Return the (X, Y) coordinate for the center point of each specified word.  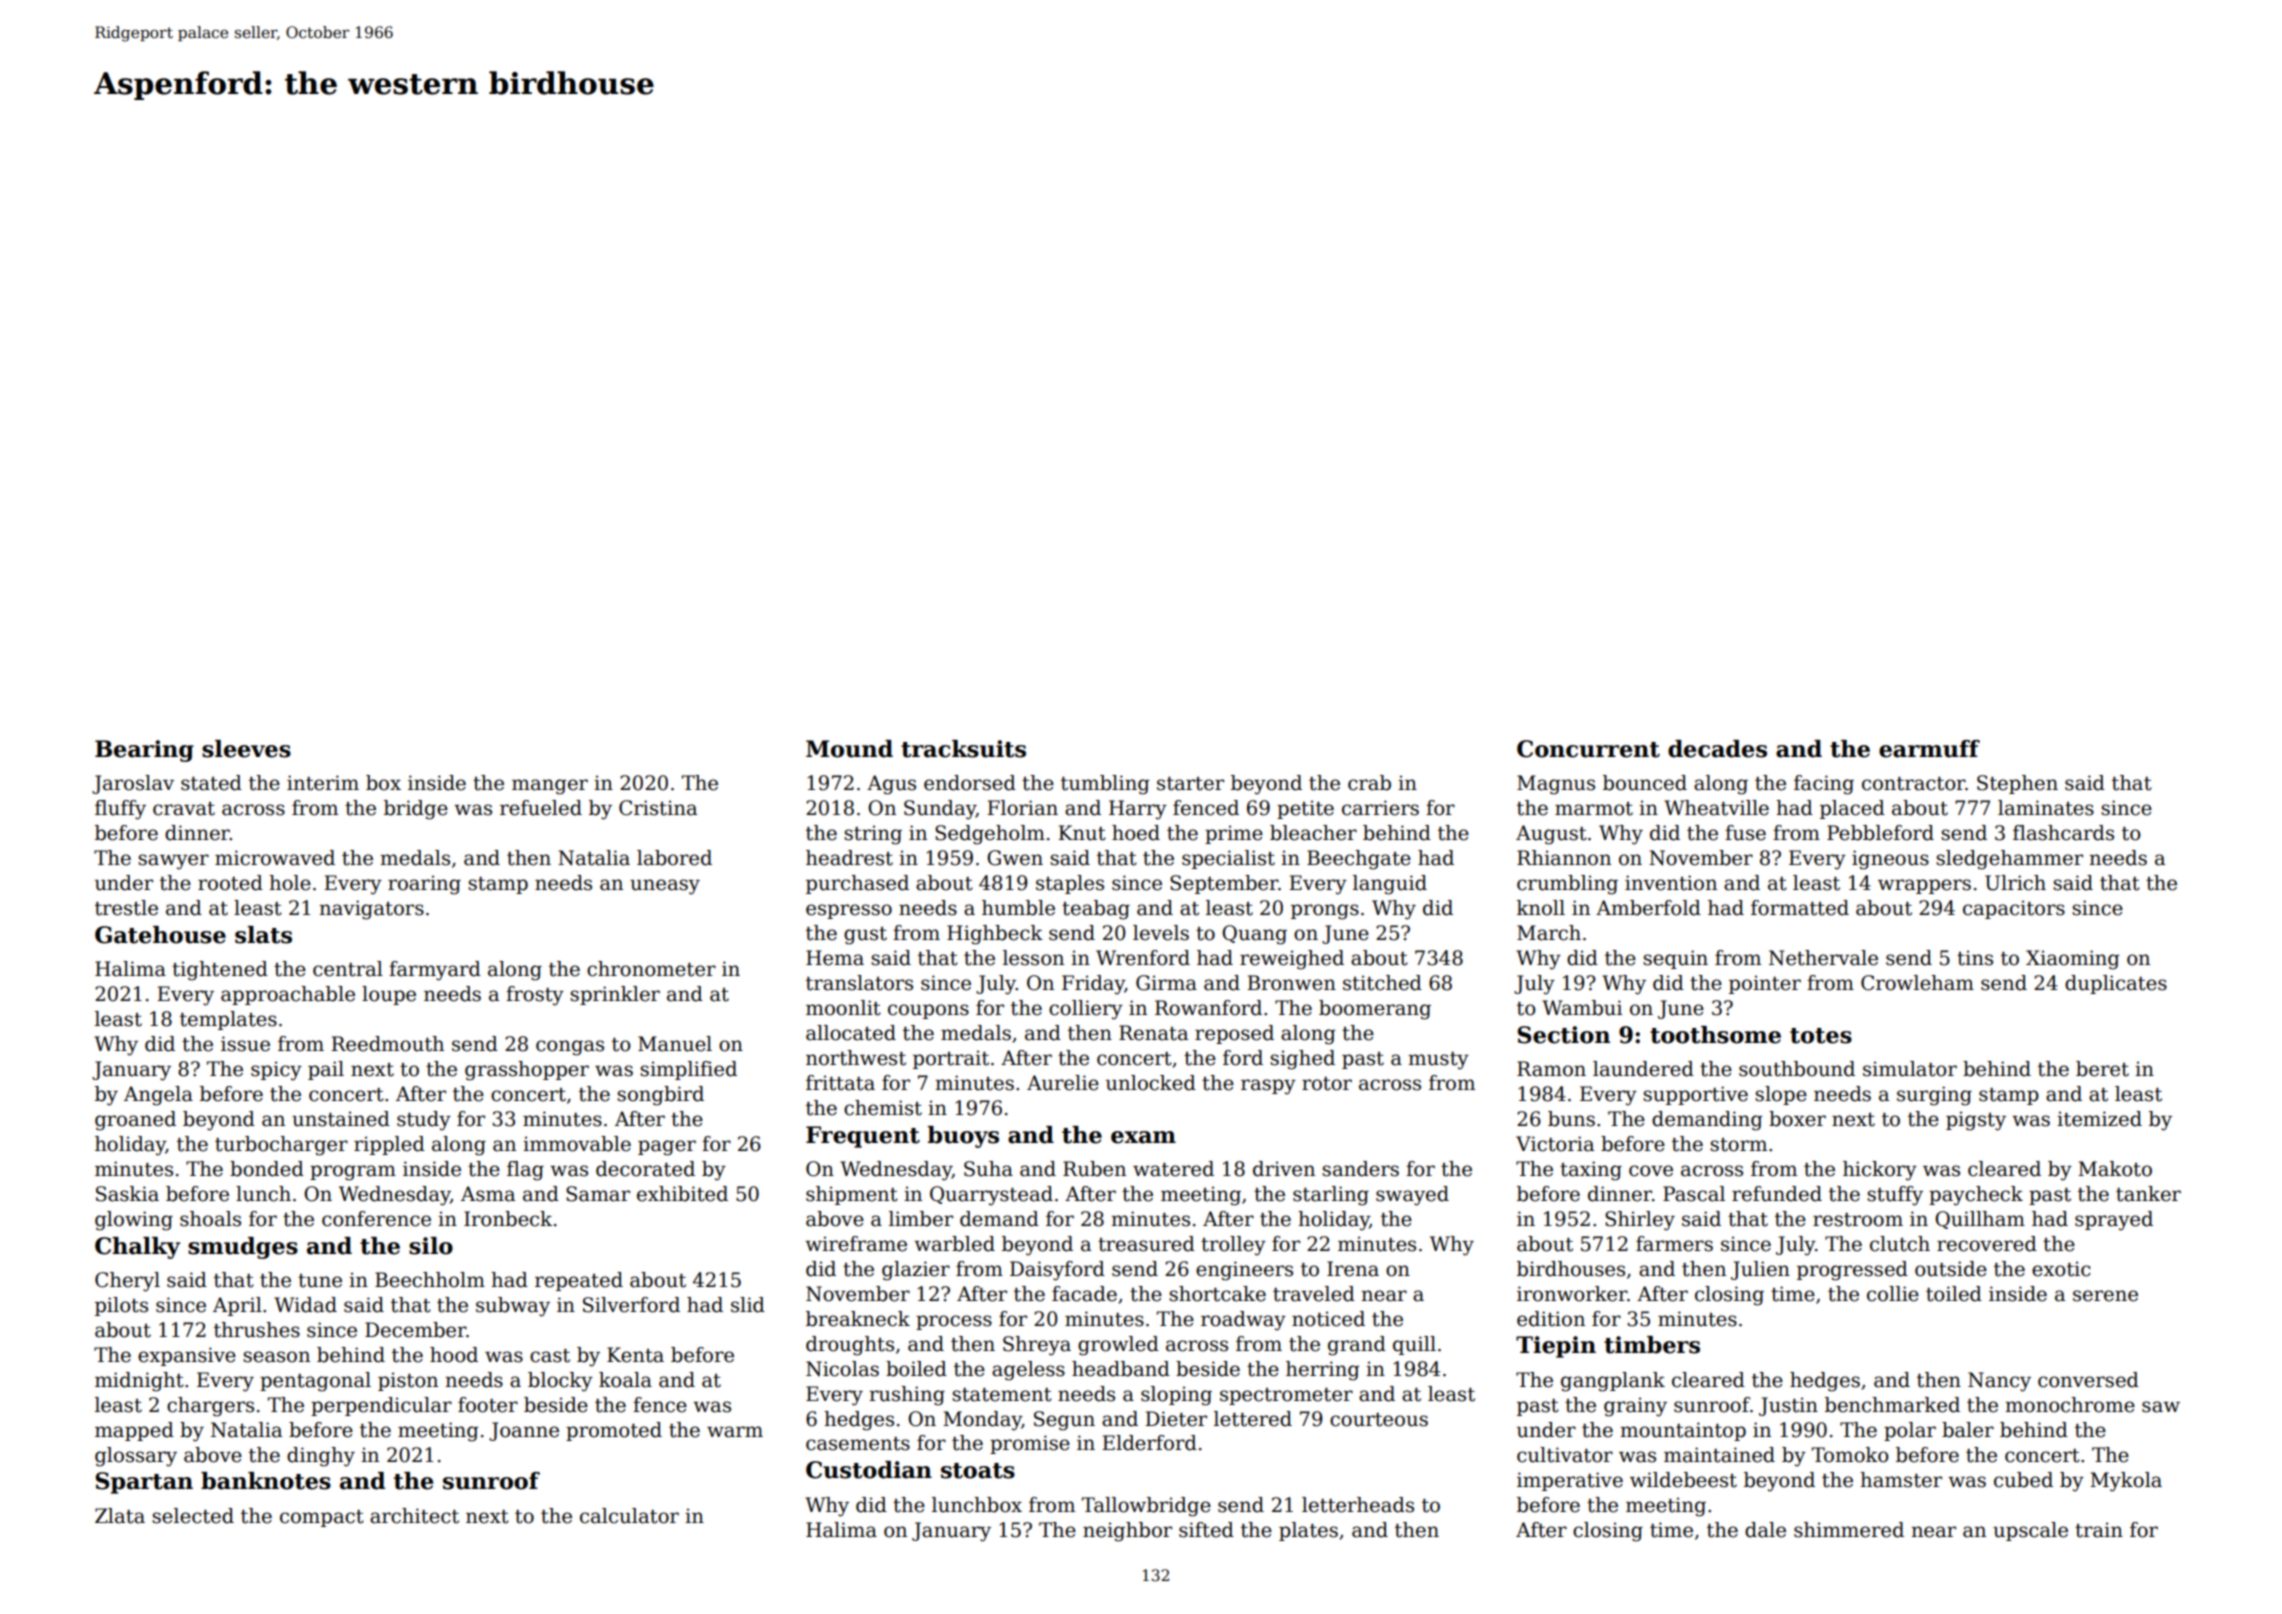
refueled (541, 808)
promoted (614, 1431)
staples (1070, 884)
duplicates (2116, 984)
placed (1852, 809)
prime (1234, 834)
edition (1551, 1319)
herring (1323, 1371)
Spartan (144, 1483)
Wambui (1582, 1008)
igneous (1890, 860)
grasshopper (527, 1071)
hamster (1901, 1480)
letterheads (1358, 1505)
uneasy (665, 887)
